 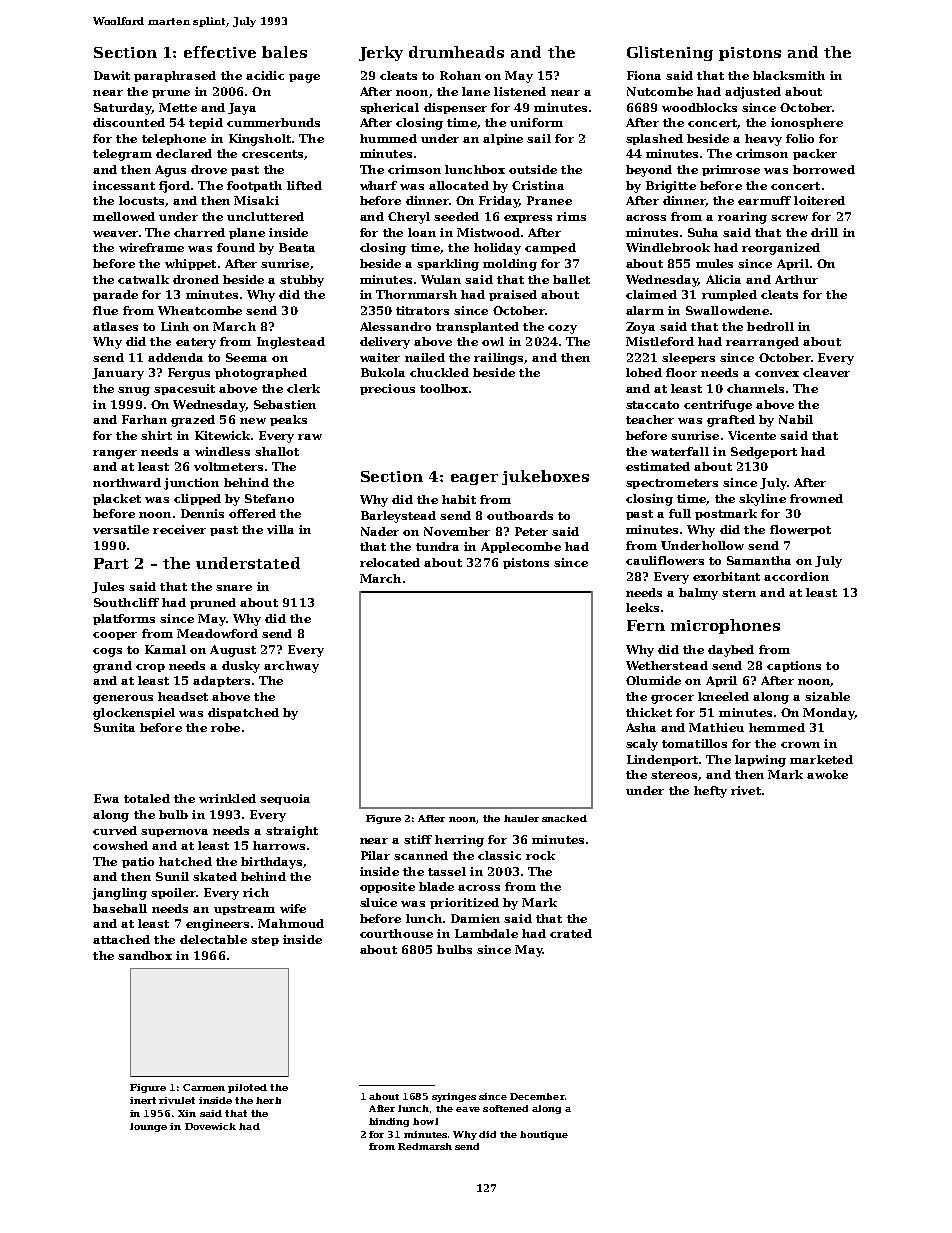 What do you see at coordinates (520, 515) in the screenshot?
I see `outboards` at bounding box center [520, 515].
